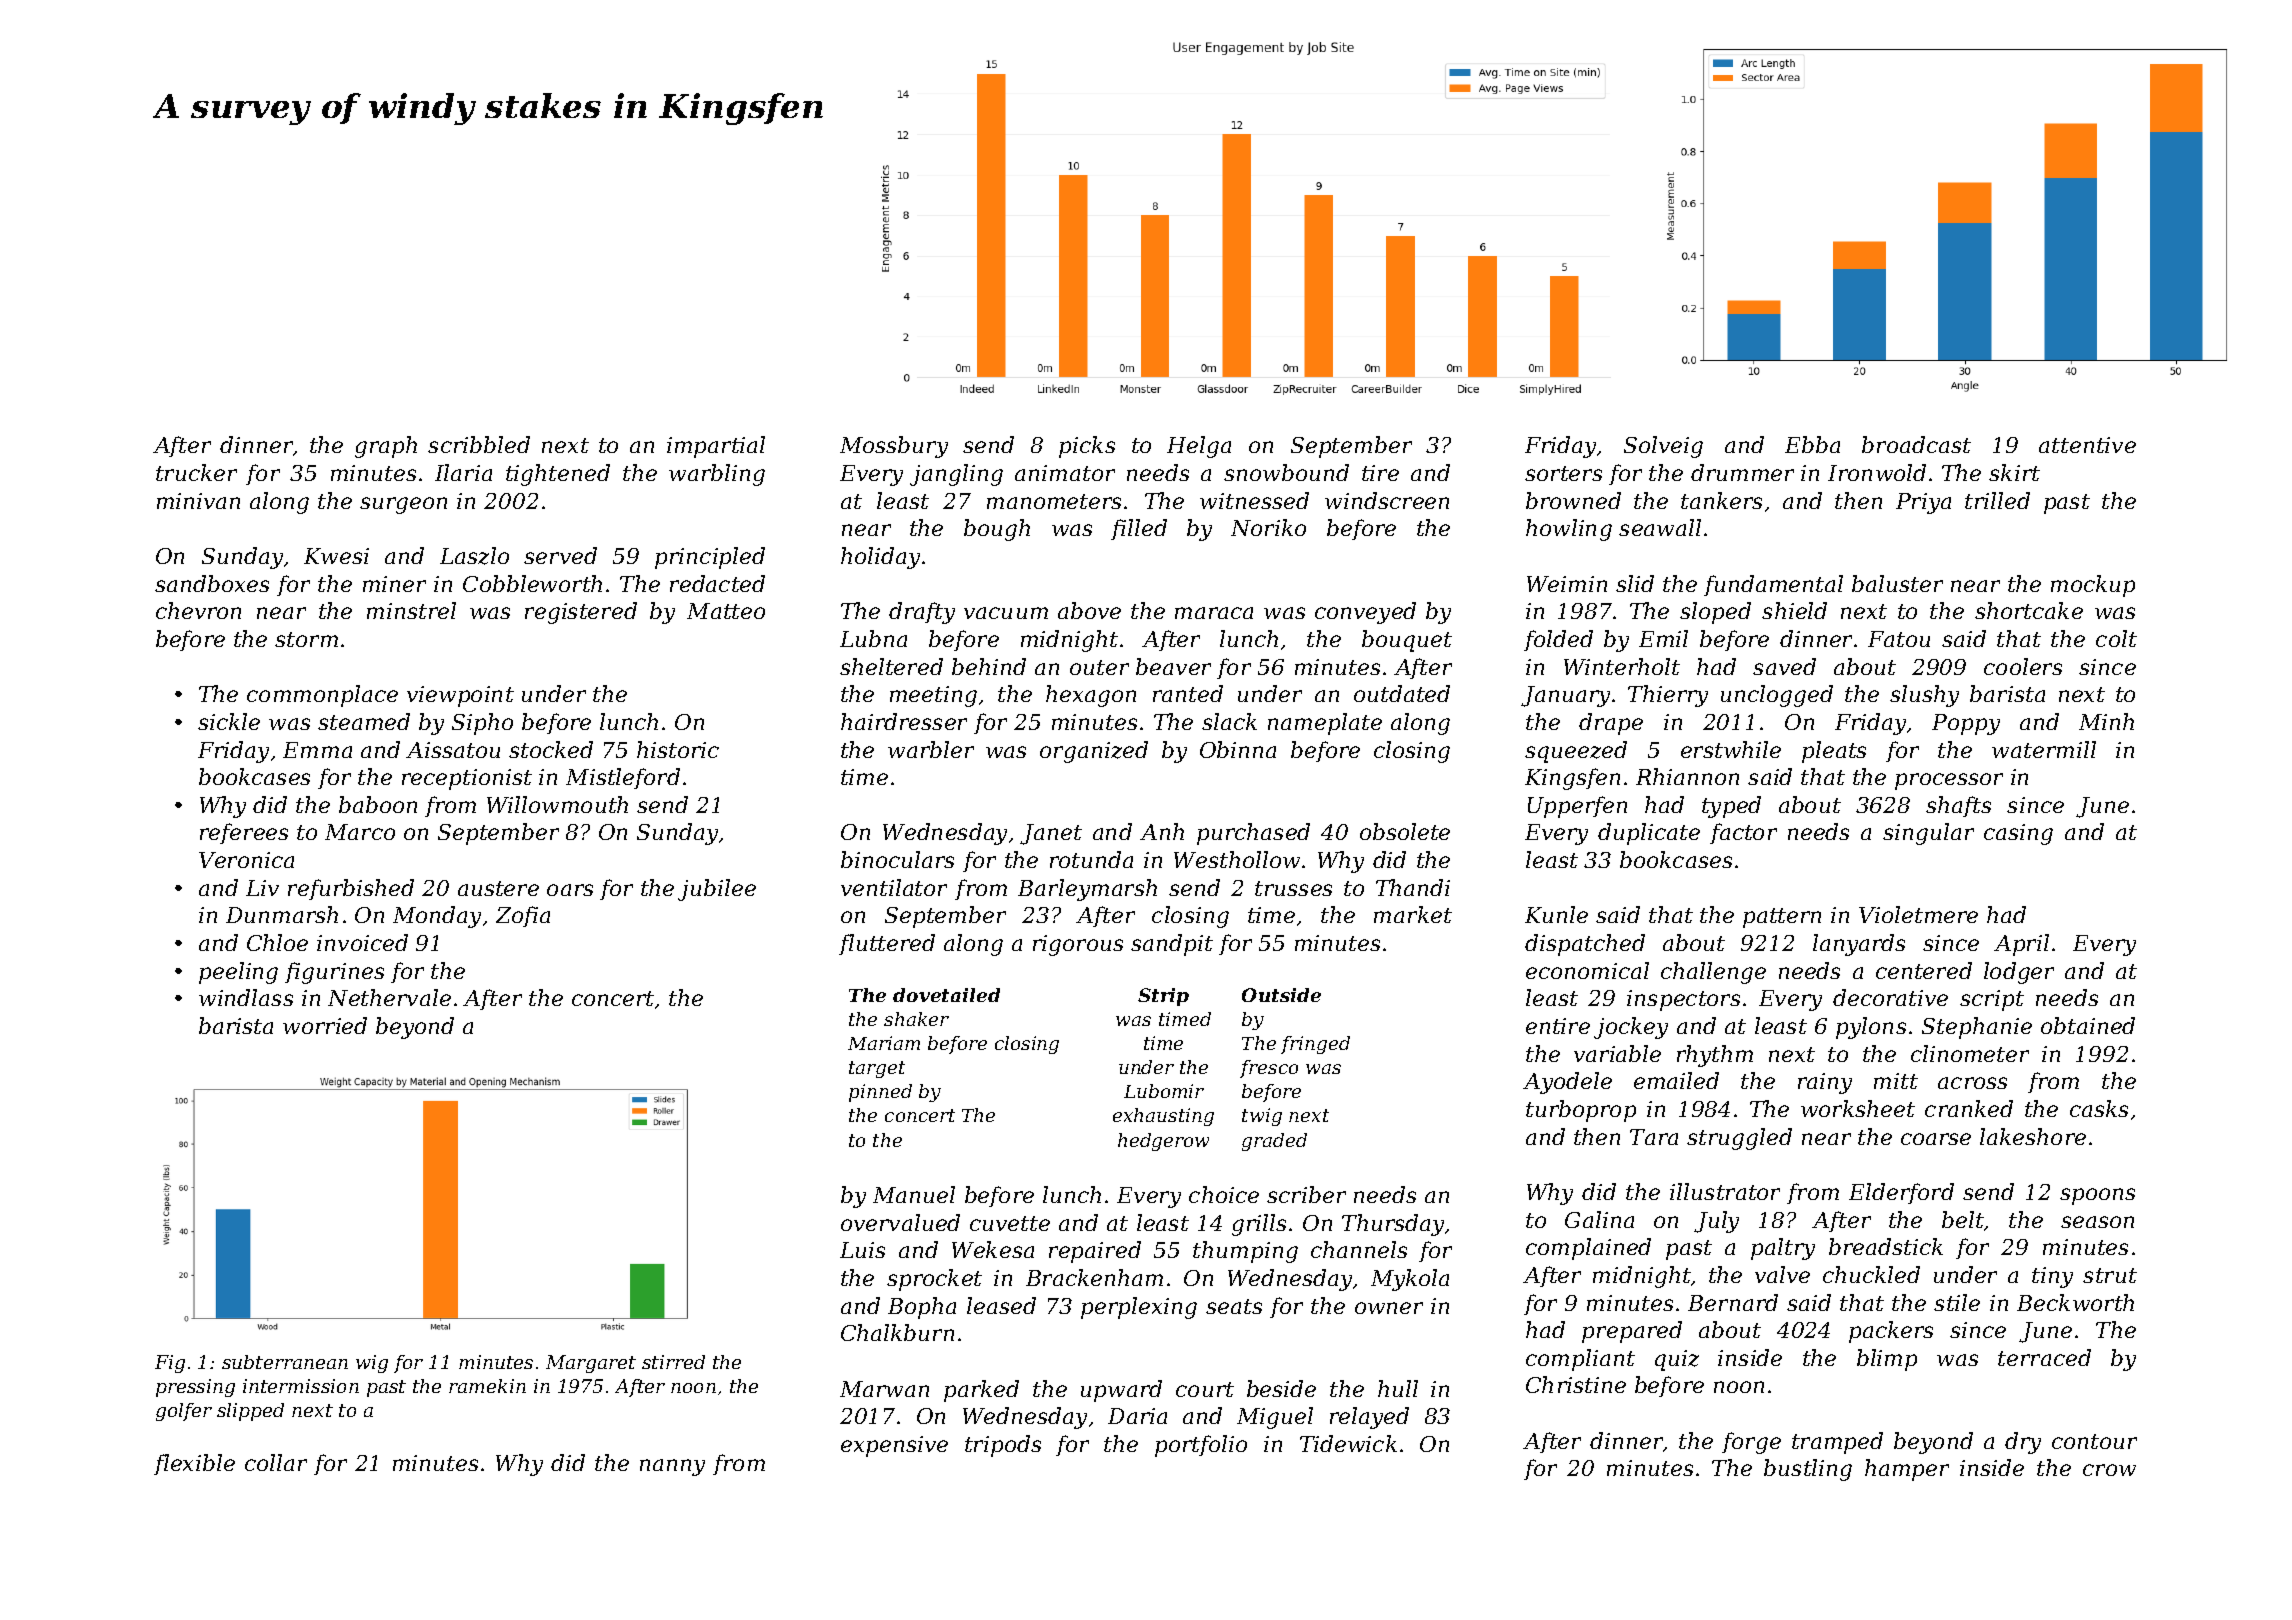  I want to click on target, so click(877, 1069).
